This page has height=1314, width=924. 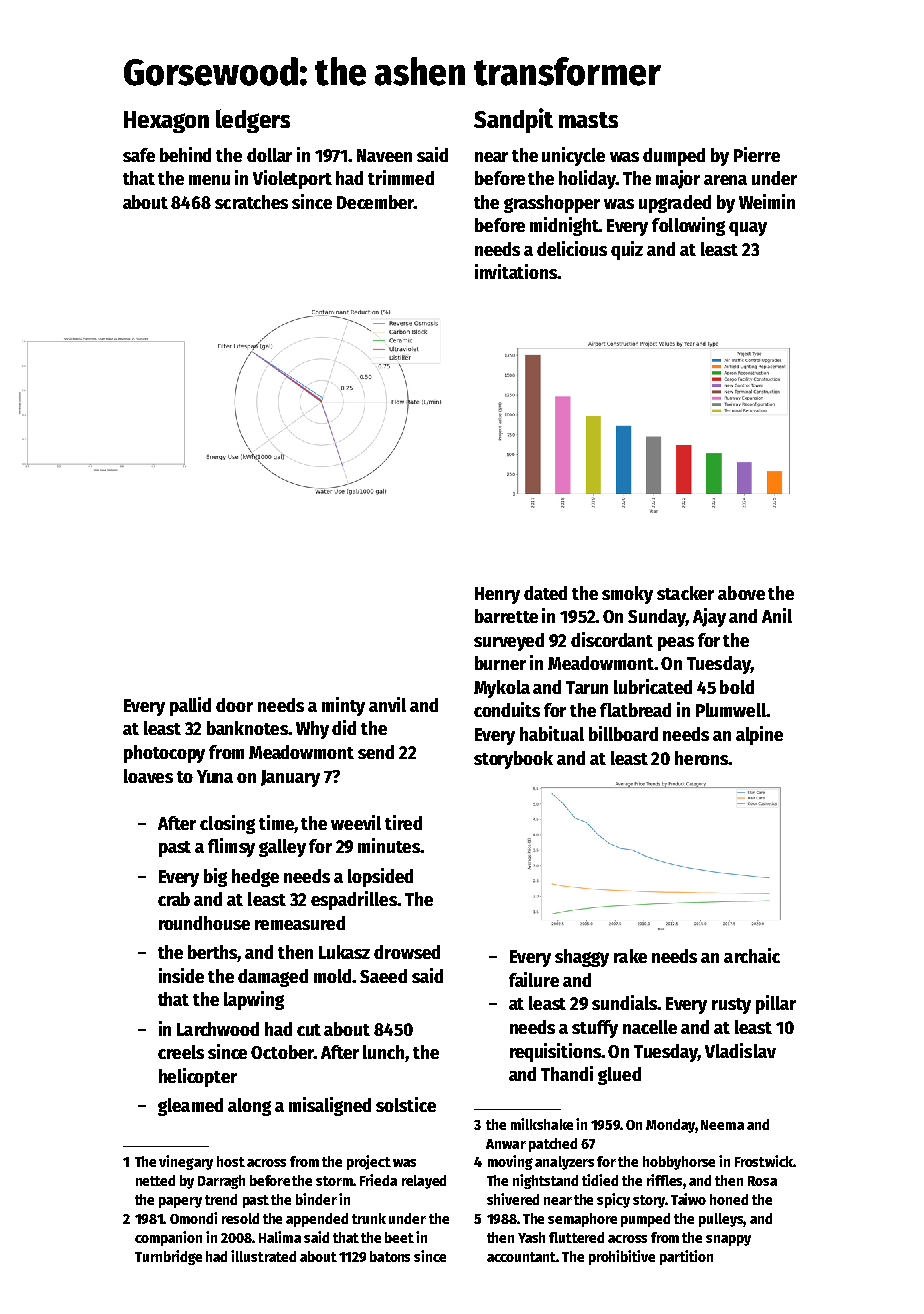 What do you see at coordinates (757, 154) in the page?
I see `Pierre` at bounding box center [757, 154].
